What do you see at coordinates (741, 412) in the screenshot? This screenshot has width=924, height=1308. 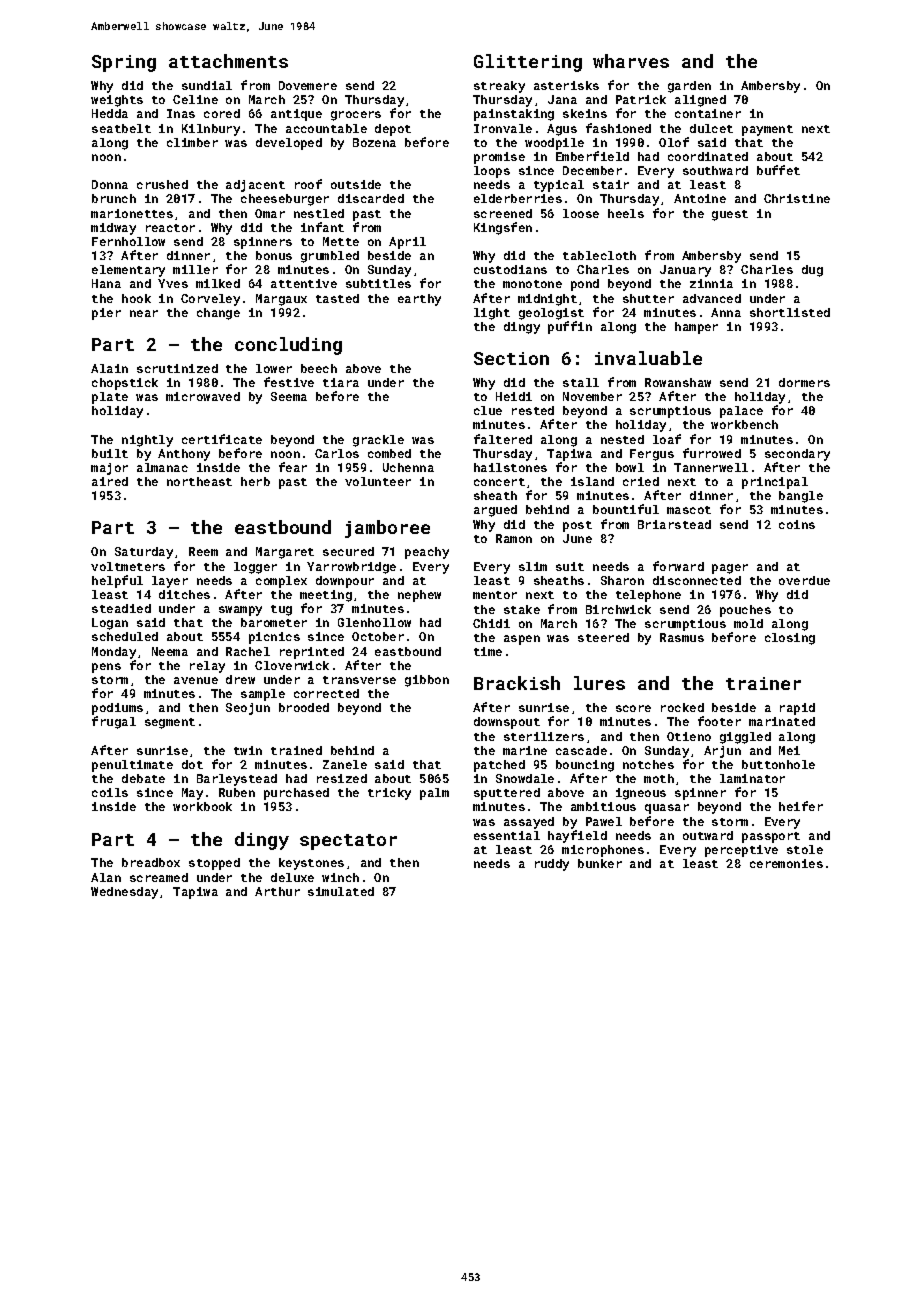 I see `palace` at bounding box center [741, 412].
